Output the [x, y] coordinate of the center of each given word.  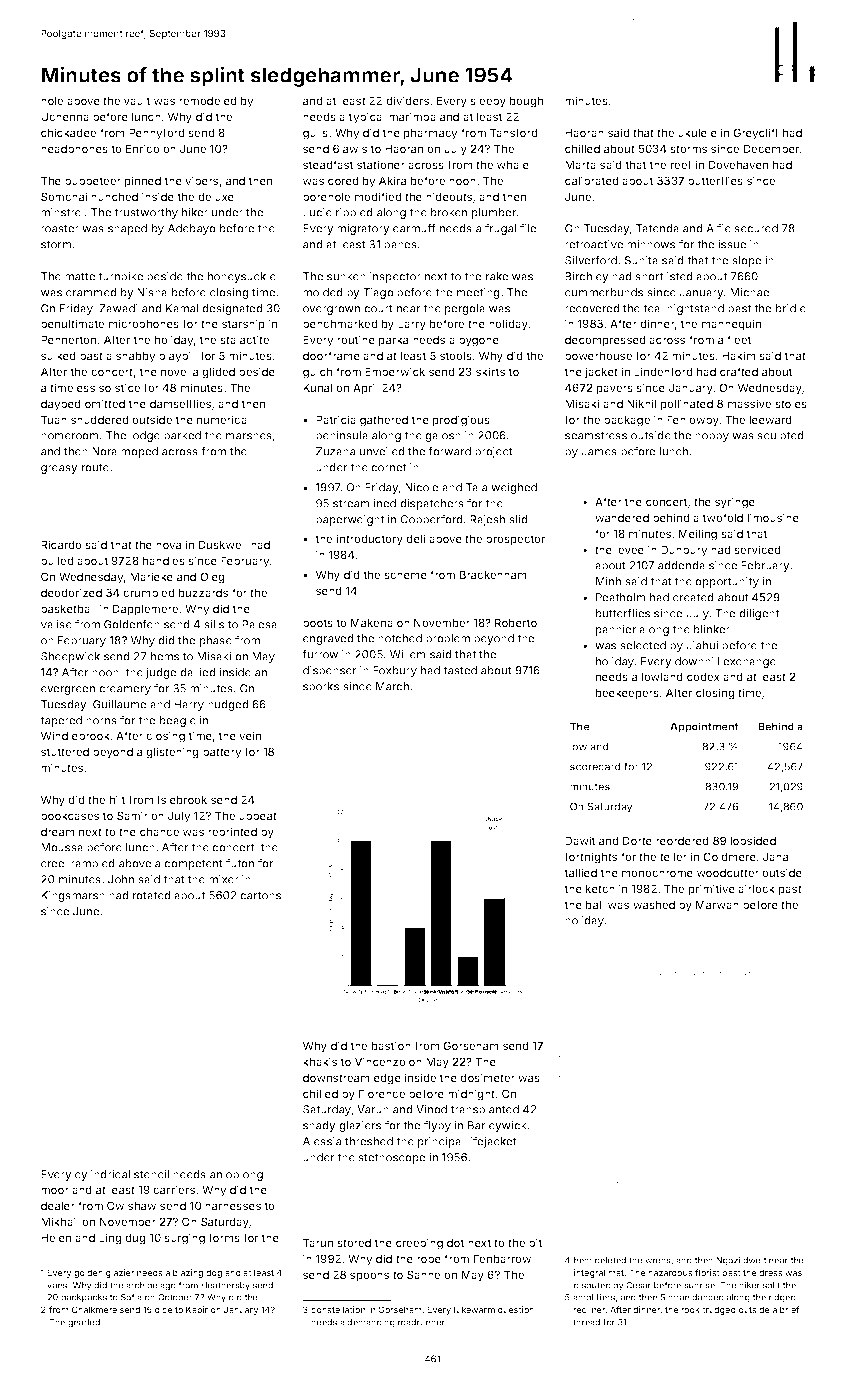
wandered [622, 517]
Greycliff [756, 134]
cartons [260, 896]
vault [137, 100]
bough [526, 102]
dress [771, 1272]
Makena [372, 622]
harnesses [233, 1205]
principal [441, 1142]
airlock [756, 888]
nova [168, 545]
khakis [320, 1061]
